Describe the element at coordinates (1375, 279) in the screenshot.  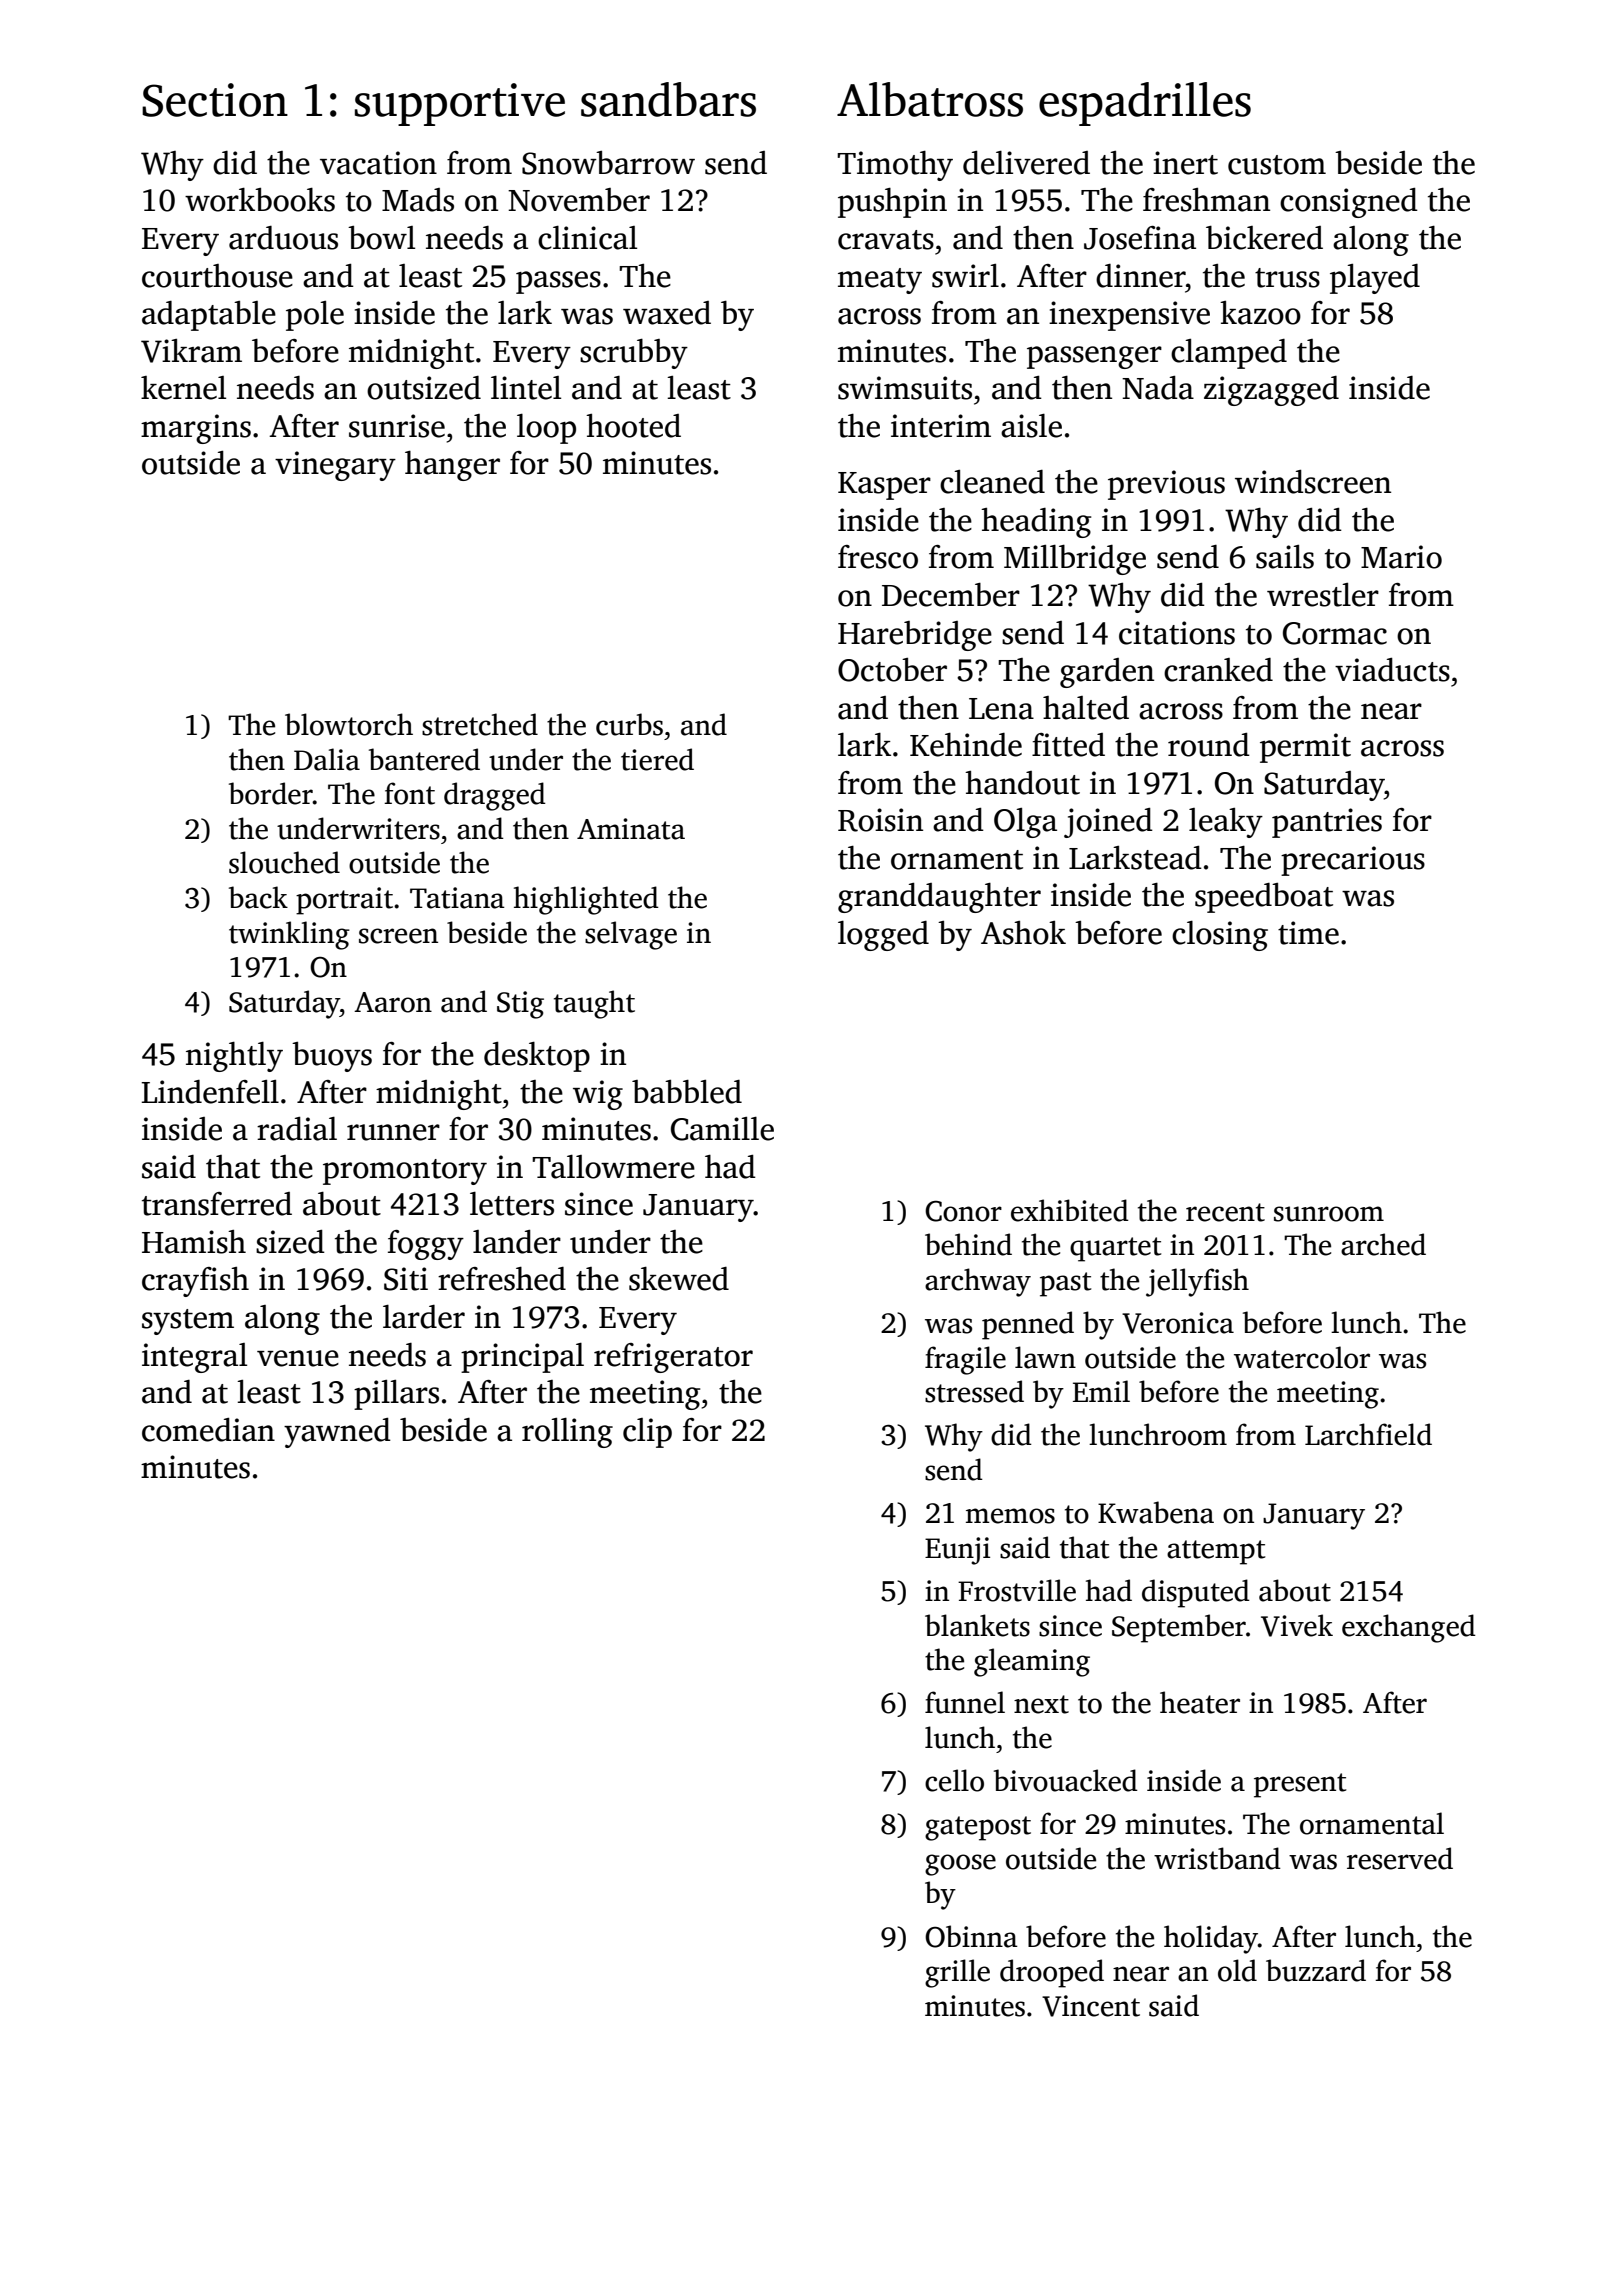
I see `played` at that location.
